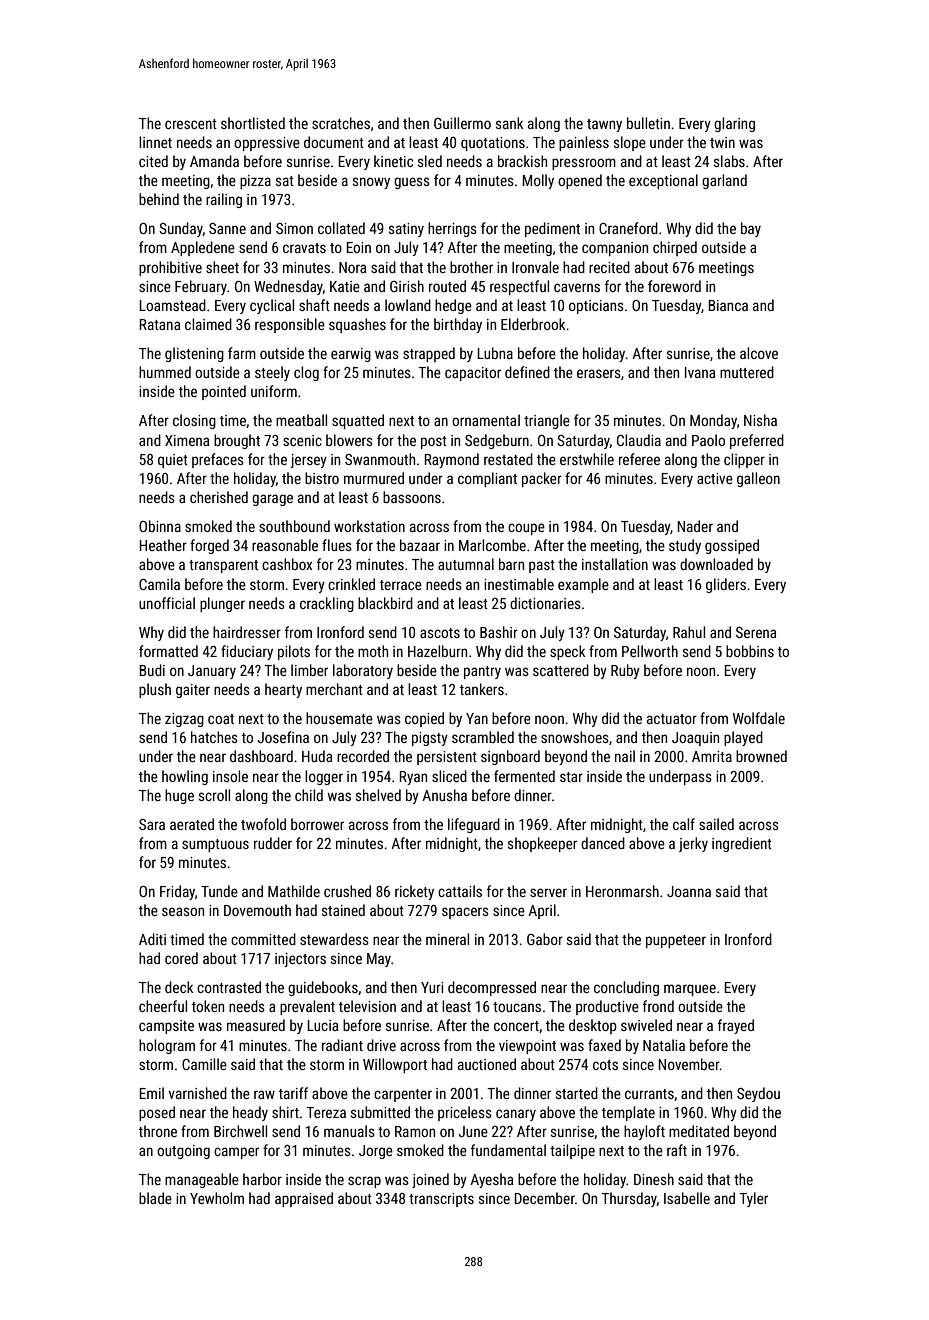 This document has height=1320, width=929. I want to click on Anusha, so click(444, 795).
